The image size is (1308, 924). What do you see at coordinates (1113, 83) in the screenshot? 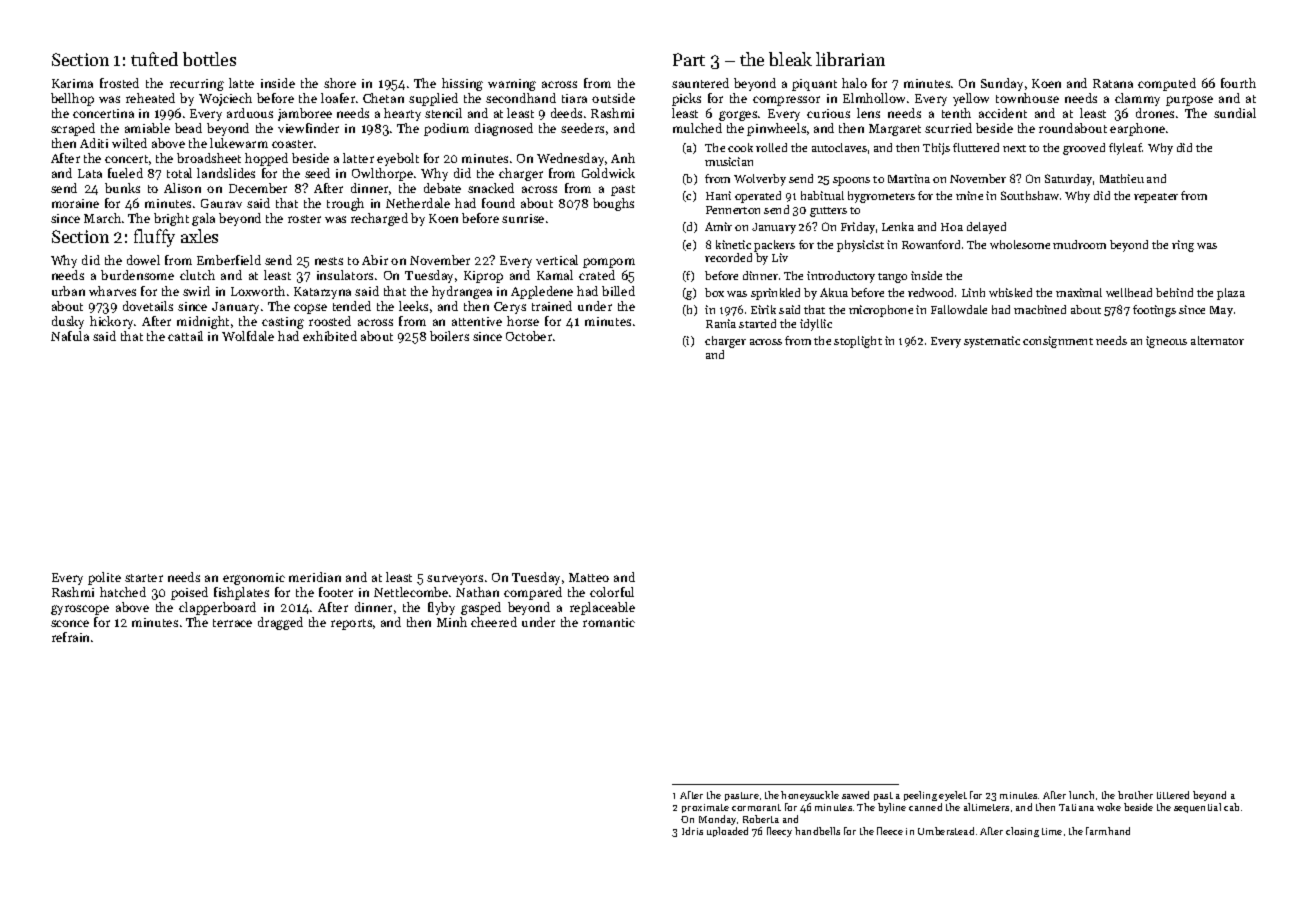
I see `Ratana` at bounding box center [1113, 83].
